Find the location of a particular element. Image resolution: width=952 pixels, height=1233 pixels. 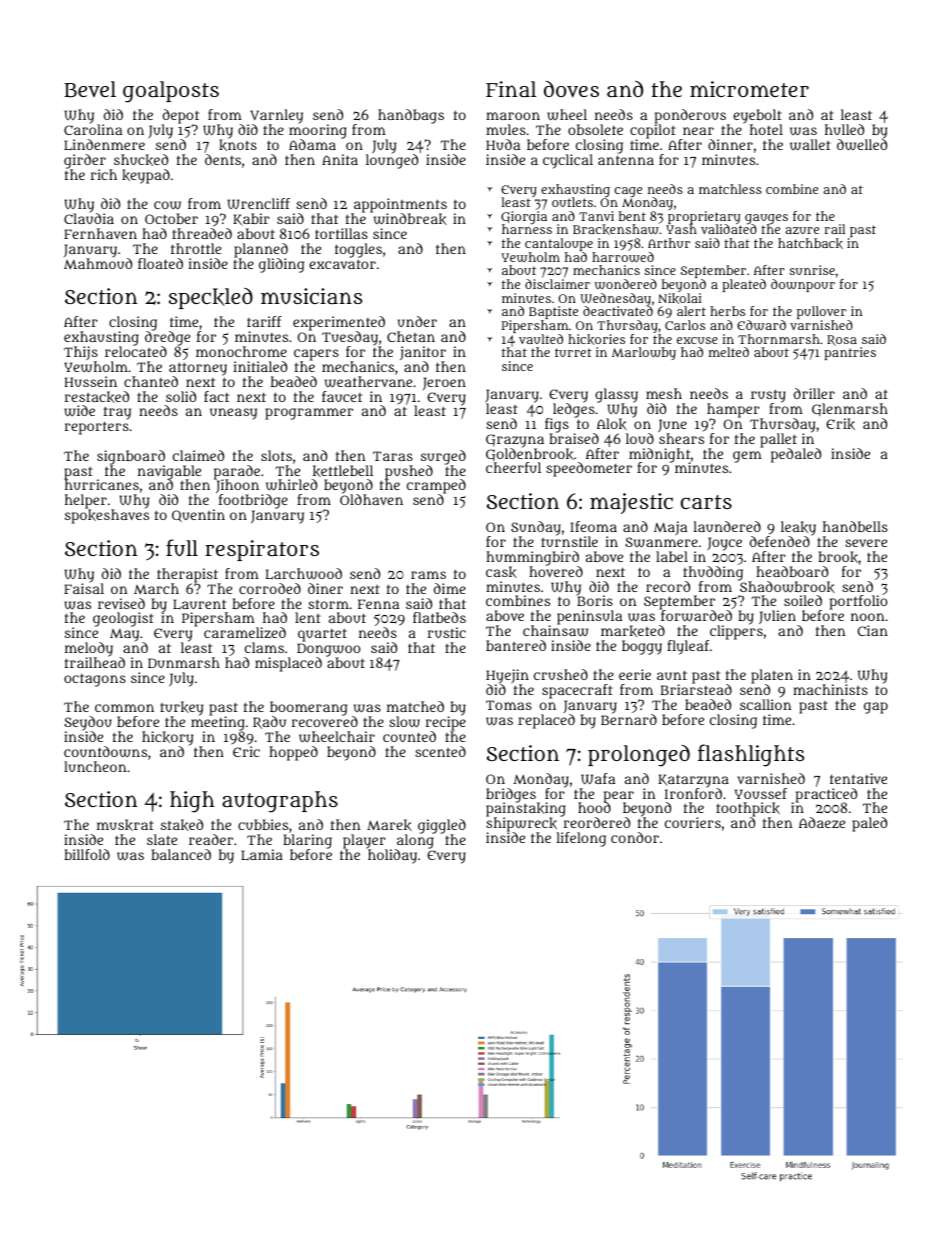

Huda is located at coordinates (503, 144).
